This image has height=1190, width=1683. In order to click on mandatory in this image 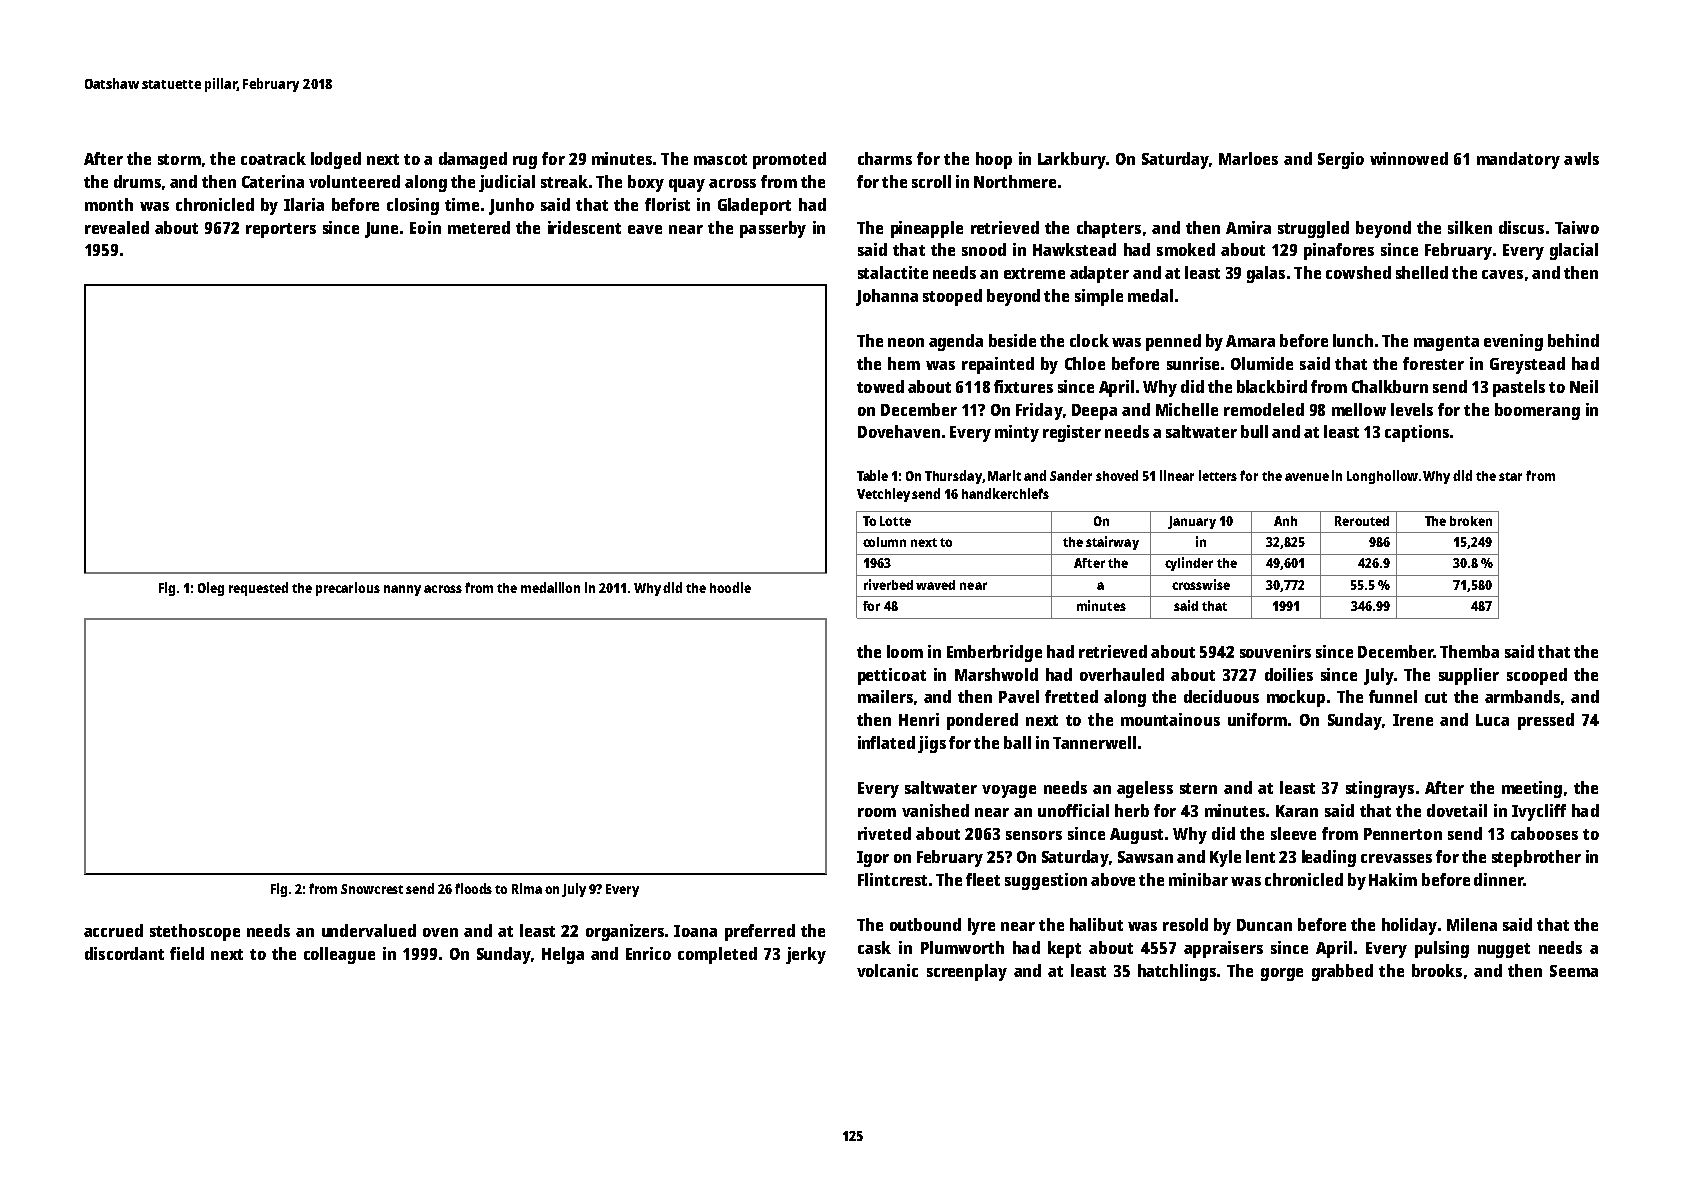, I will do `click(1518, 160)`.
